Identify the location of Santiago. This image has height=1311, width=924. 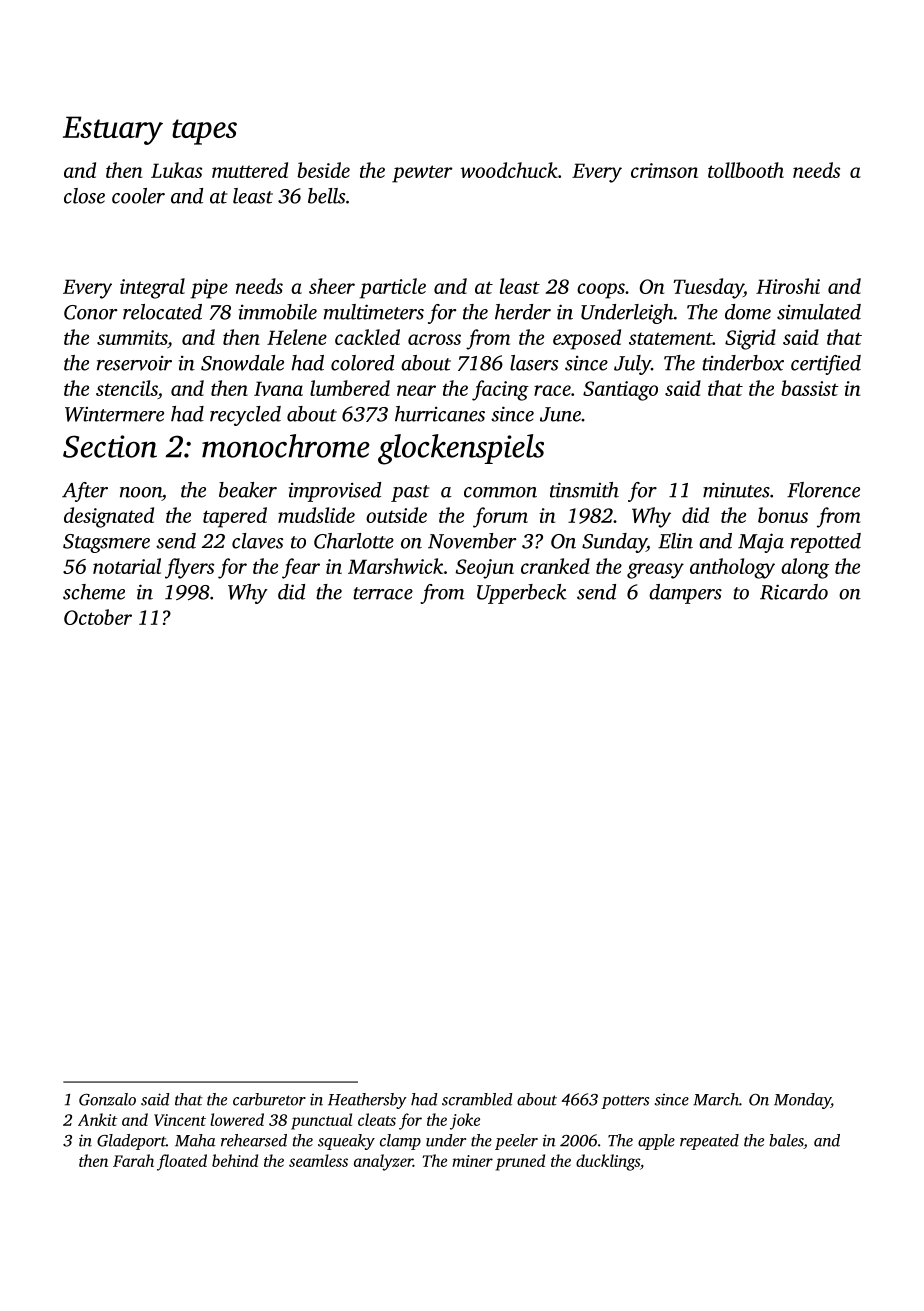
(620, 391).
